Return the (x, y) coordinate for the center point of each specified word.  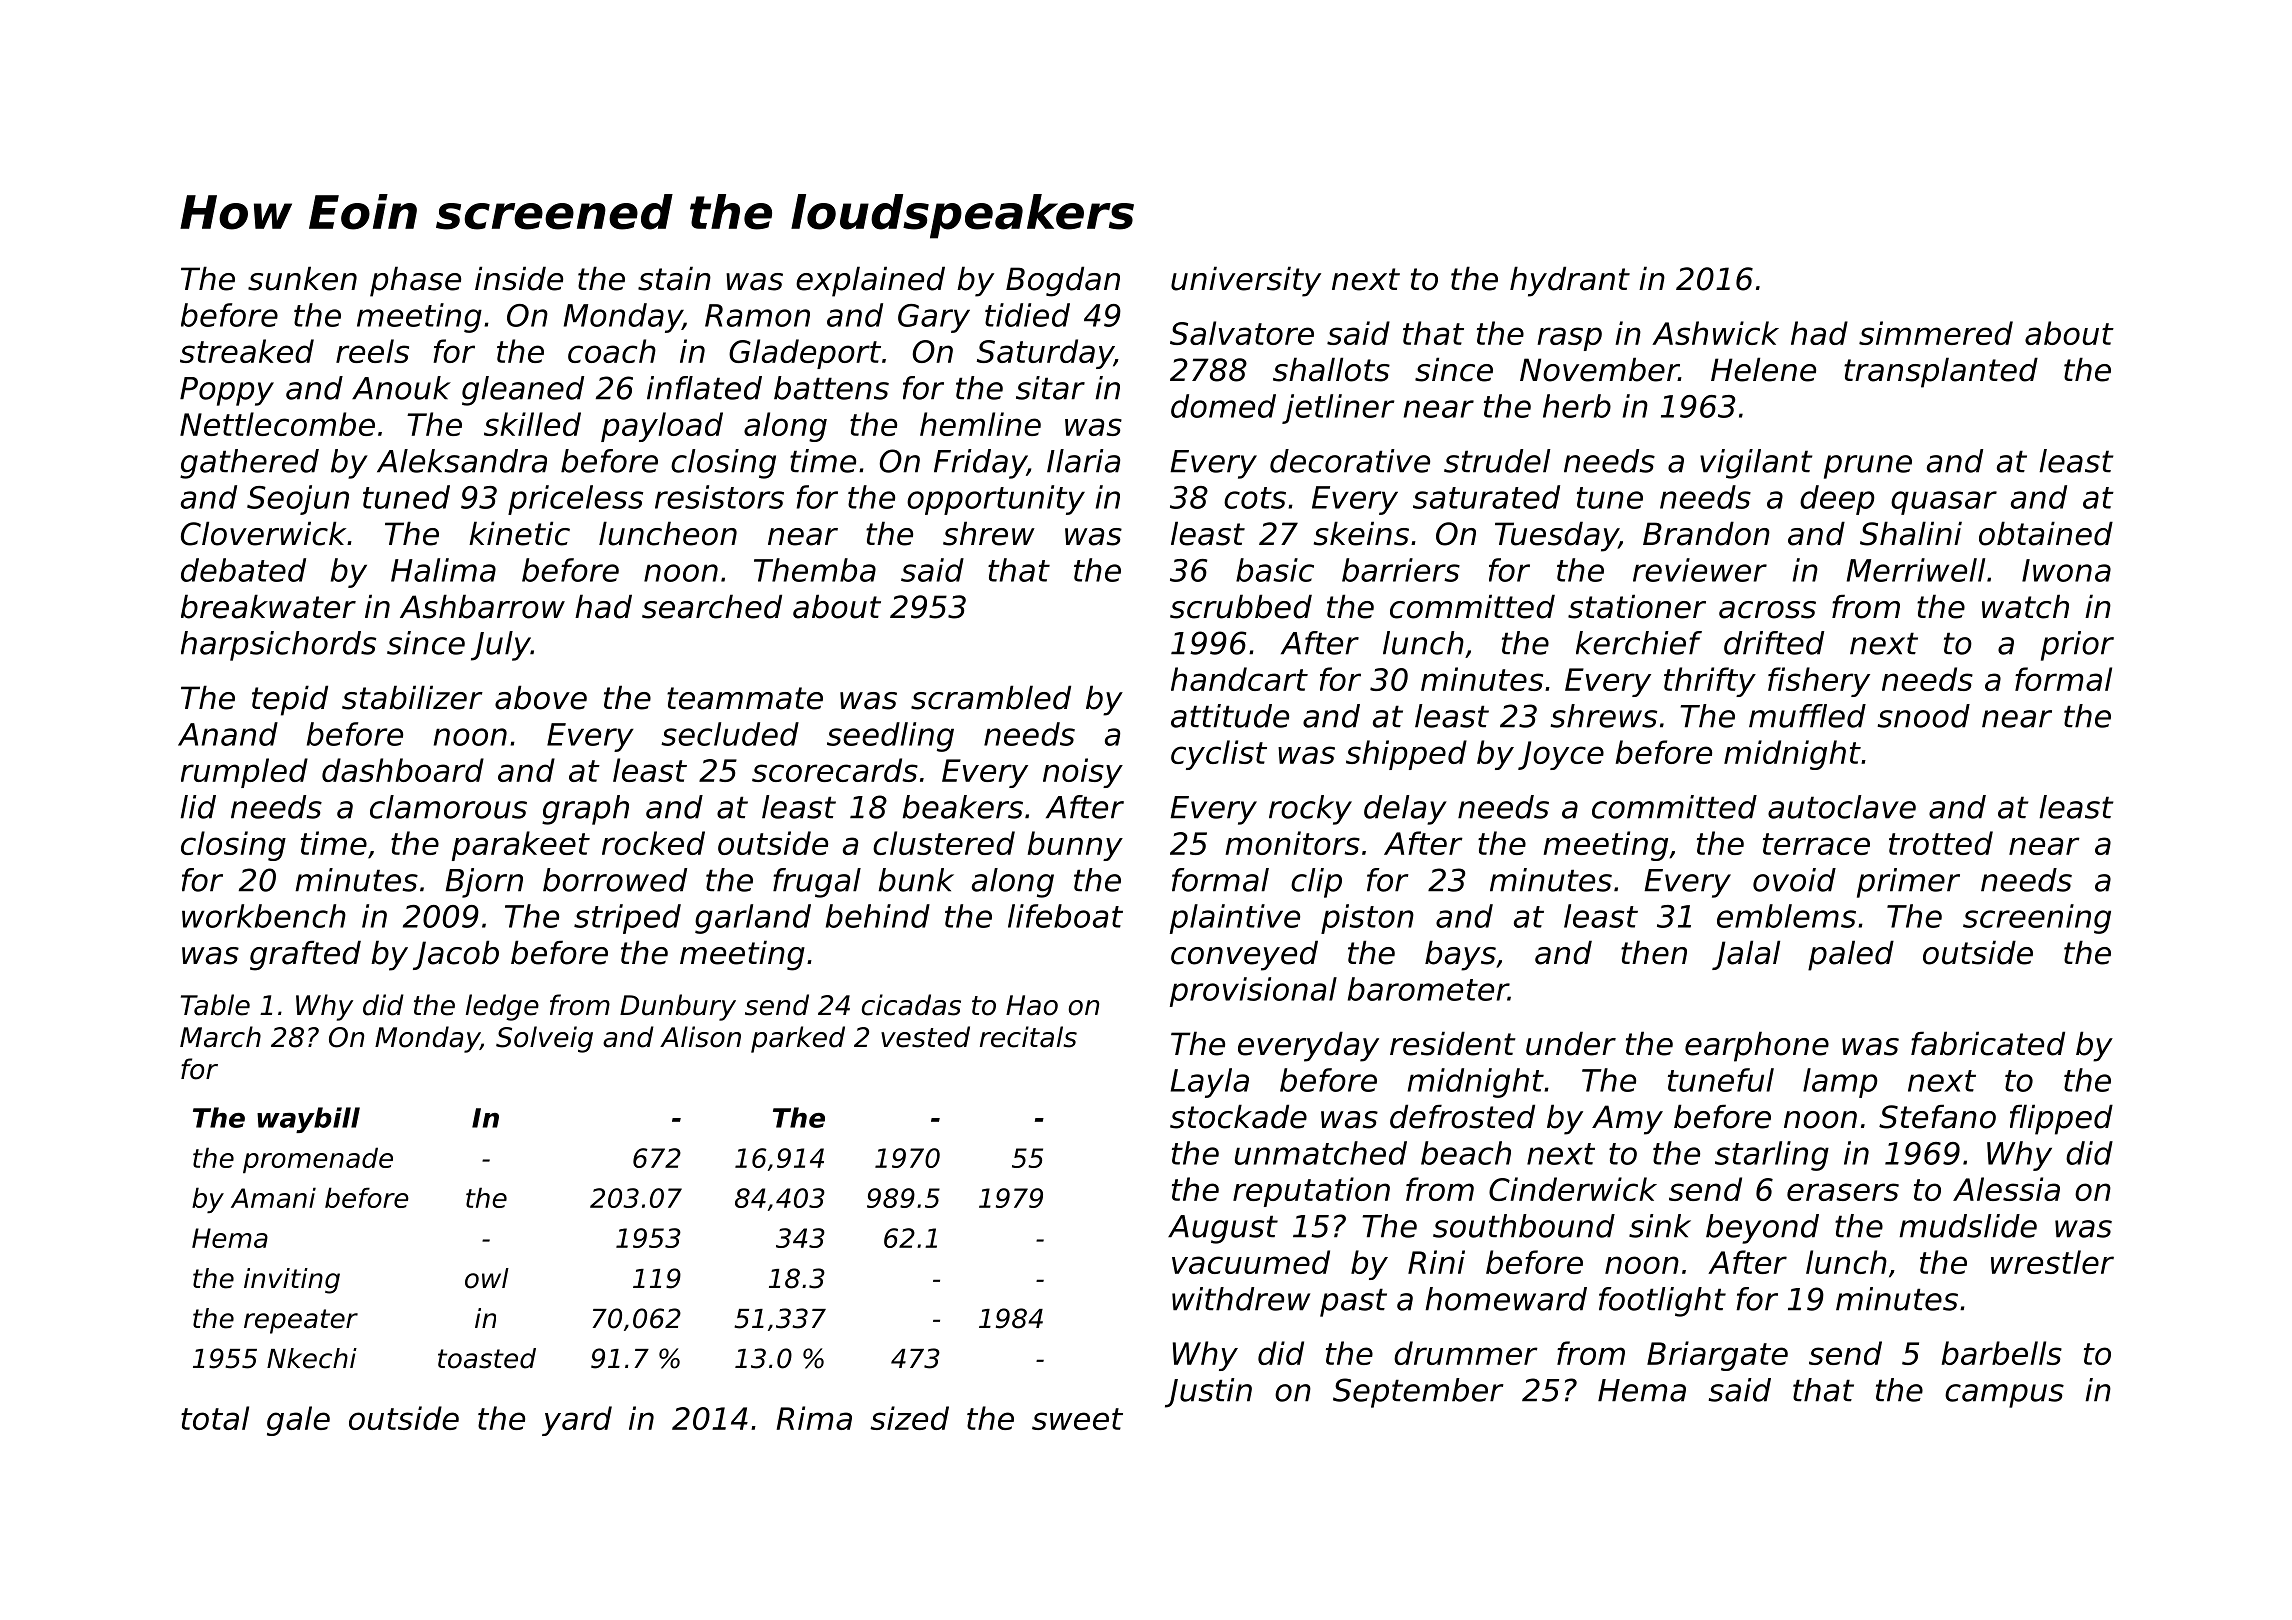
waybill (308, 1120)
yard (577, 1421)
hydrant (1570, 281)
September (1418, 1393)
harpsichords (278, 646)
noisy (1083, 773)
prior (2077, 646)
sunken (302, 278)
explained (870, 281)
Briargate (1717, 1356)
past (1353, 1302)
